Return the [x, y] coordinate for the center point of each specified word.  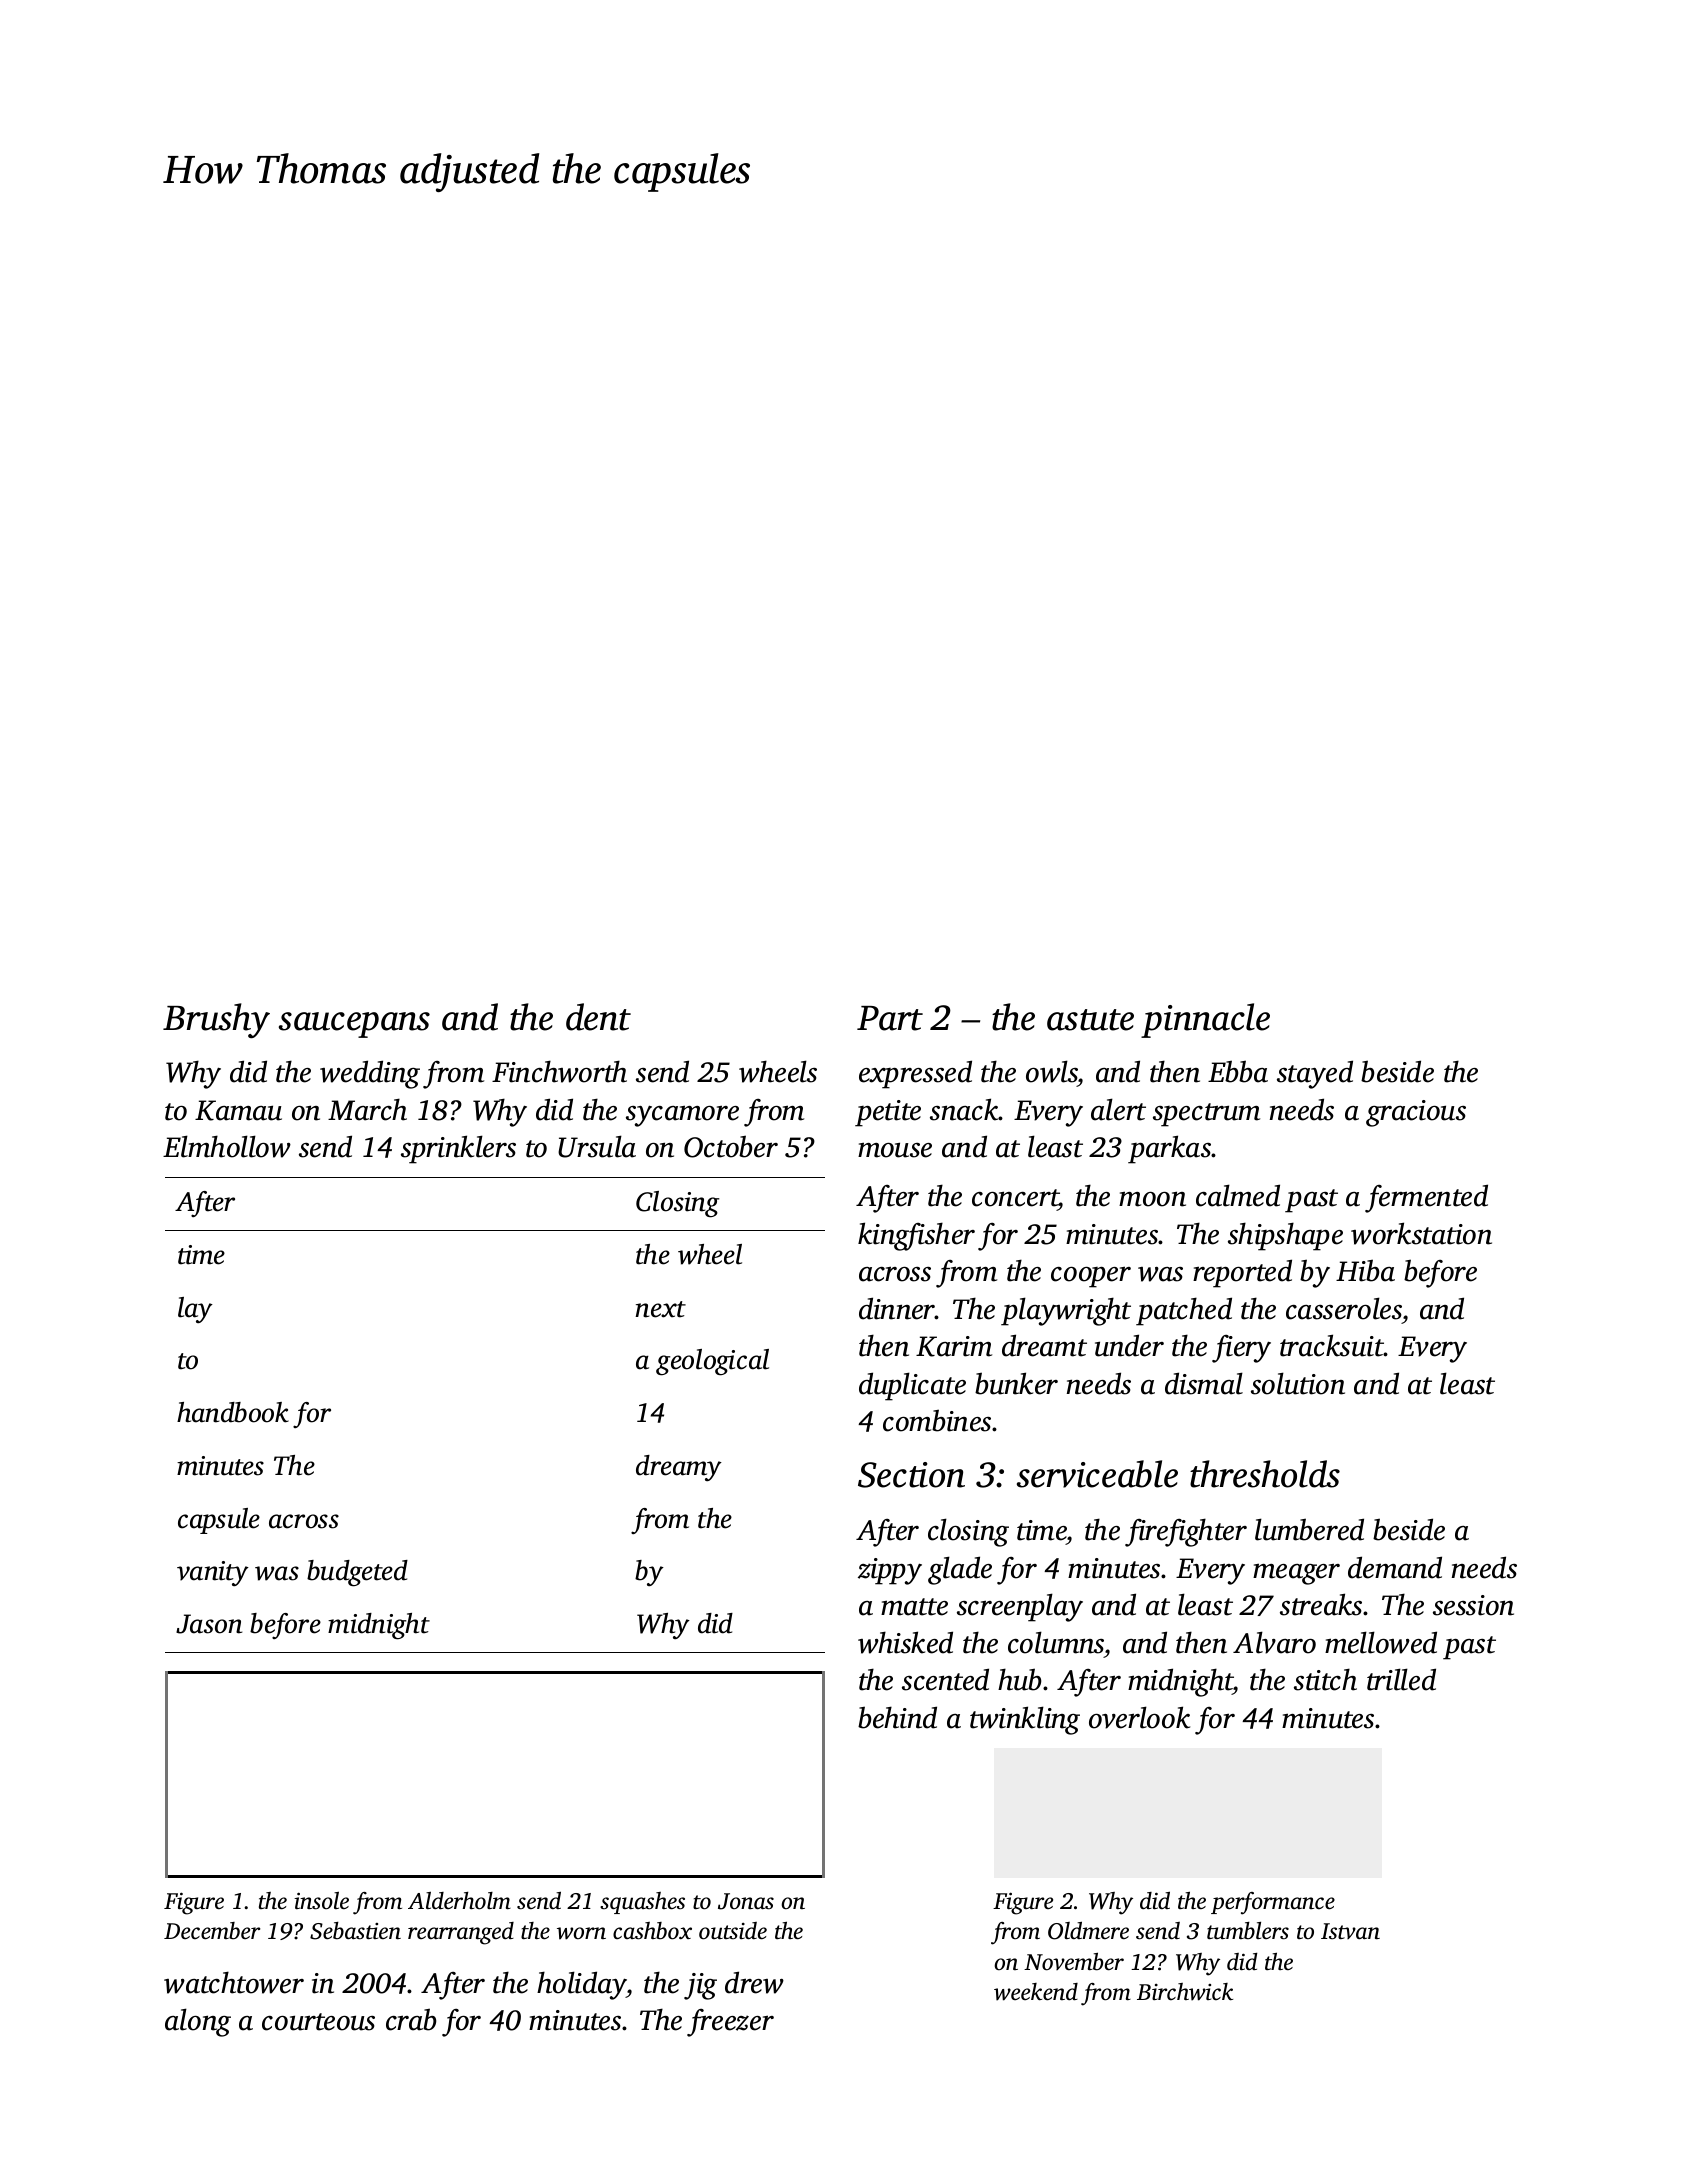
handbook [233, 1412]
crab [411, 2019]
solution [1298, 1383]
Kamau [238, 1110]
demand [1395, 1567]
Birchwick [1185, 1992]
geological [712, 1362]
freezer [730, 2023]
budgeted [357, 1573]
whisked [905, 1642]
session [1473, 1605]
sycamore [682, 1116]
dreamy [679, 1468]
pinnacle [1205, 1020]
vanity [213, 1573]
